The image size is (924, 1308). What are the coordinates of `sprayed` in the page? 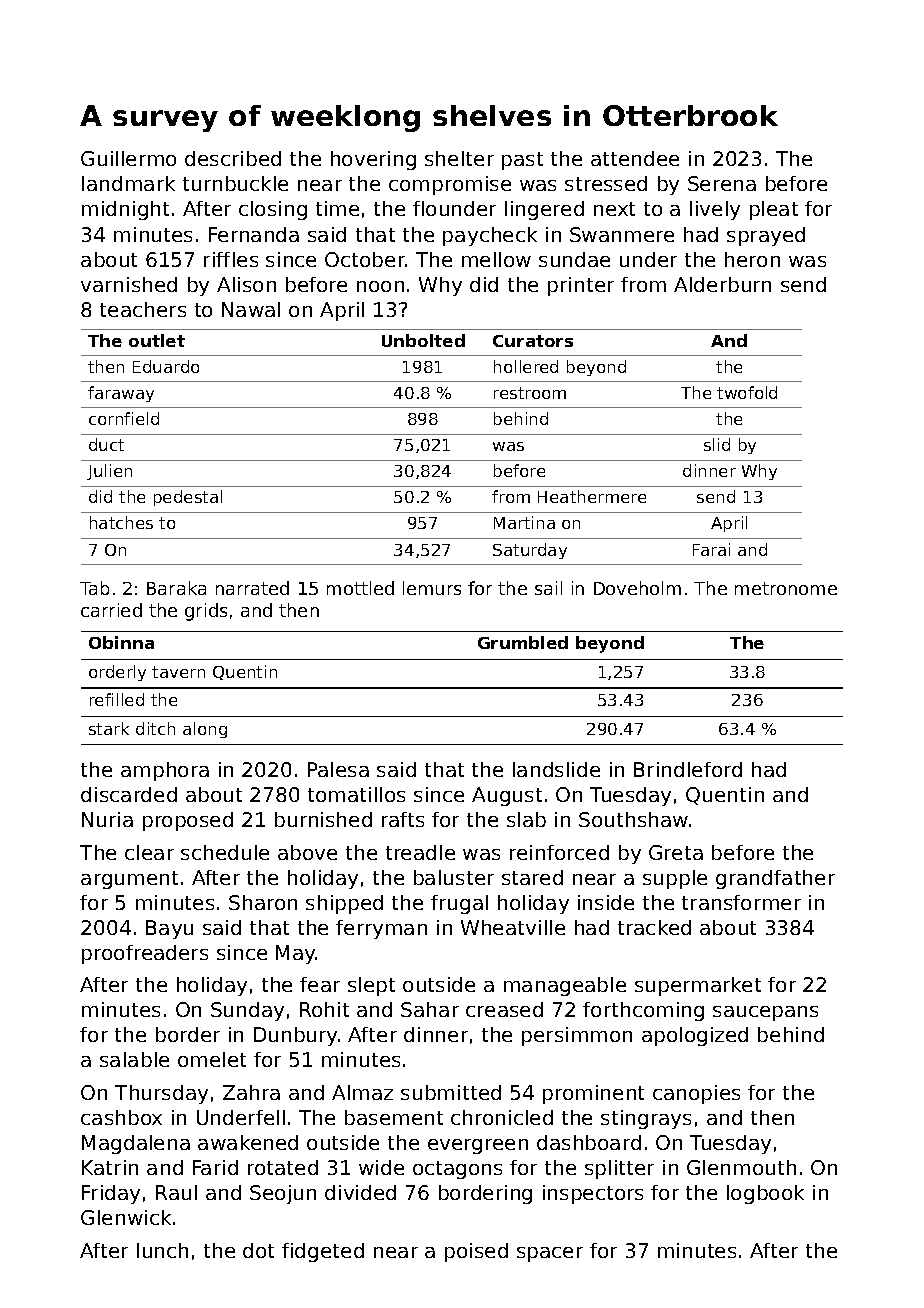 It's located at (766, 236).
